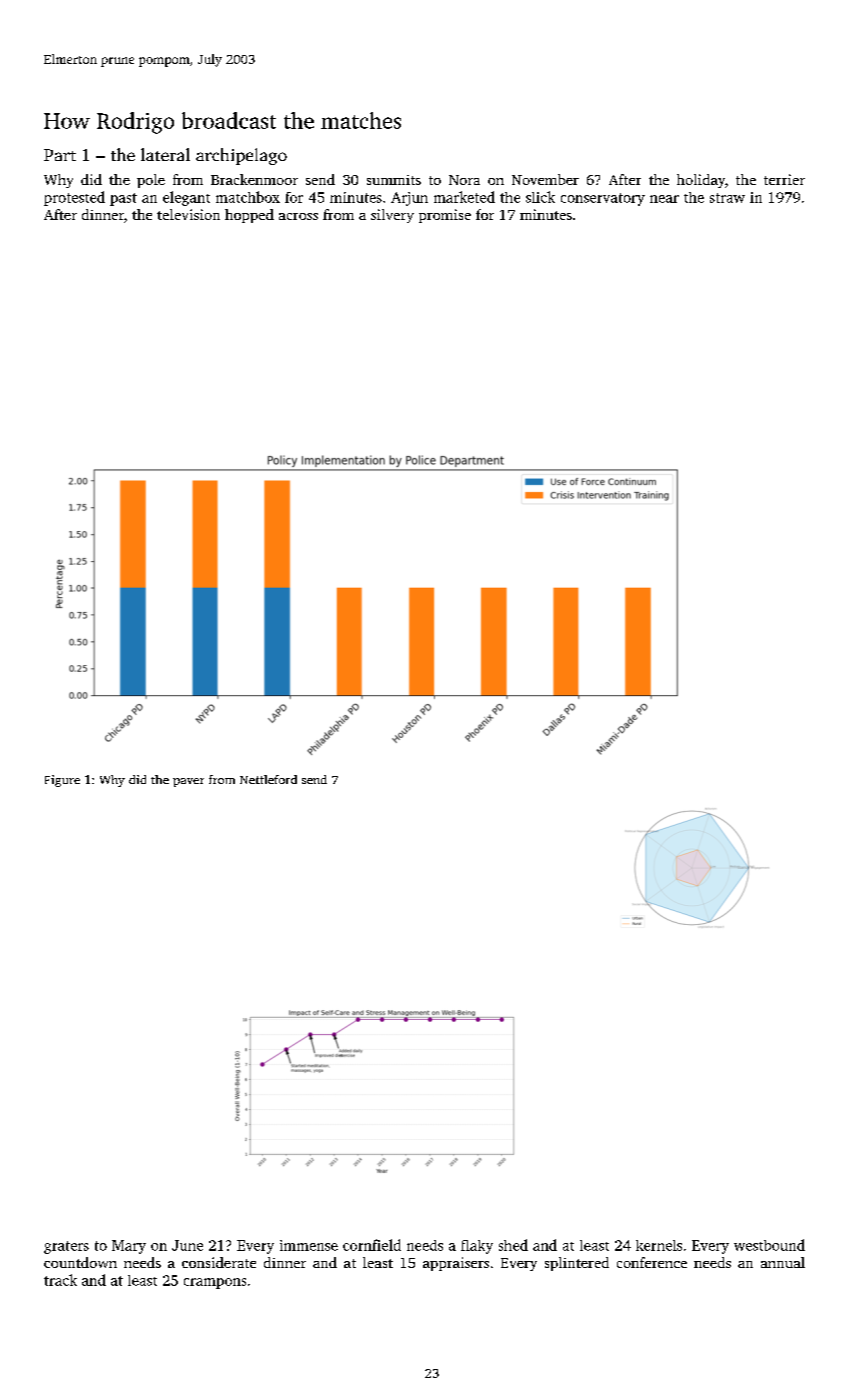  What do you see at coordinates (394, 180) in the image?
I see `summits` at bounding box center [394, 180].
